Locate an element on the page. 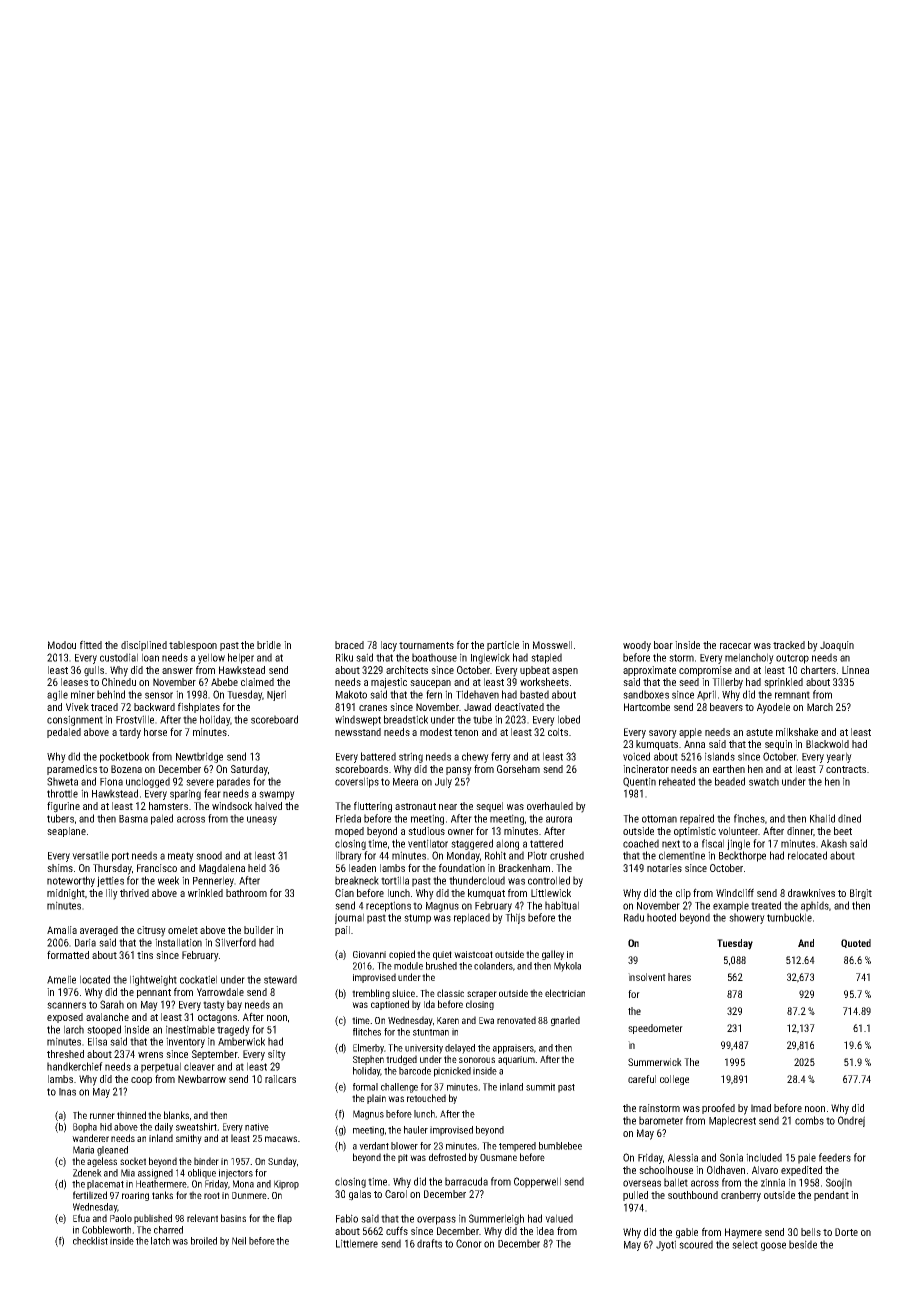 Image resolution: width=924 pixels, height=1308 pixels. college is located at coordinates (674, 1080).
